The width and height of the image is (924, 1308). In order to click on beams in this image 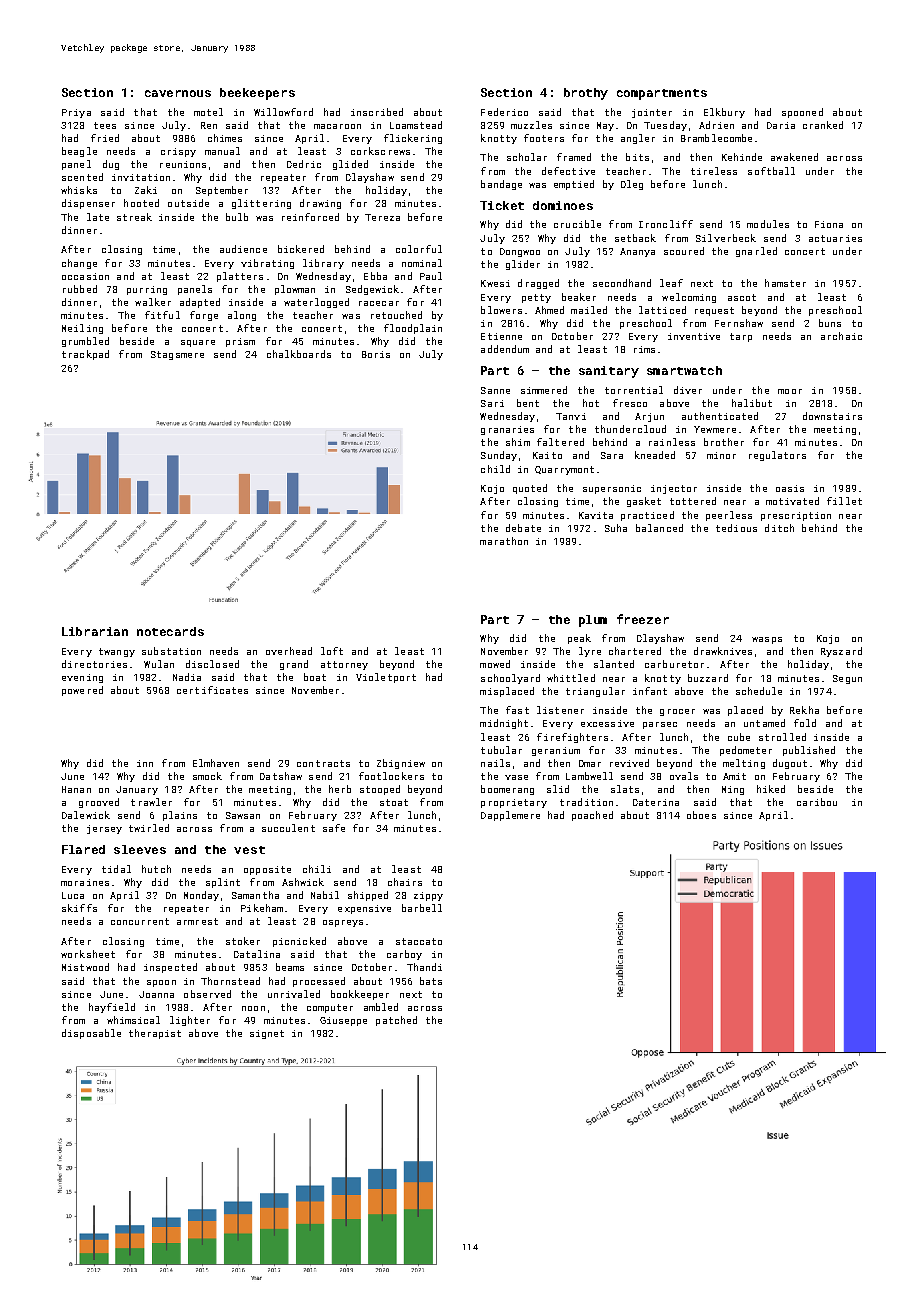, I will do `click(290, 967)`.
